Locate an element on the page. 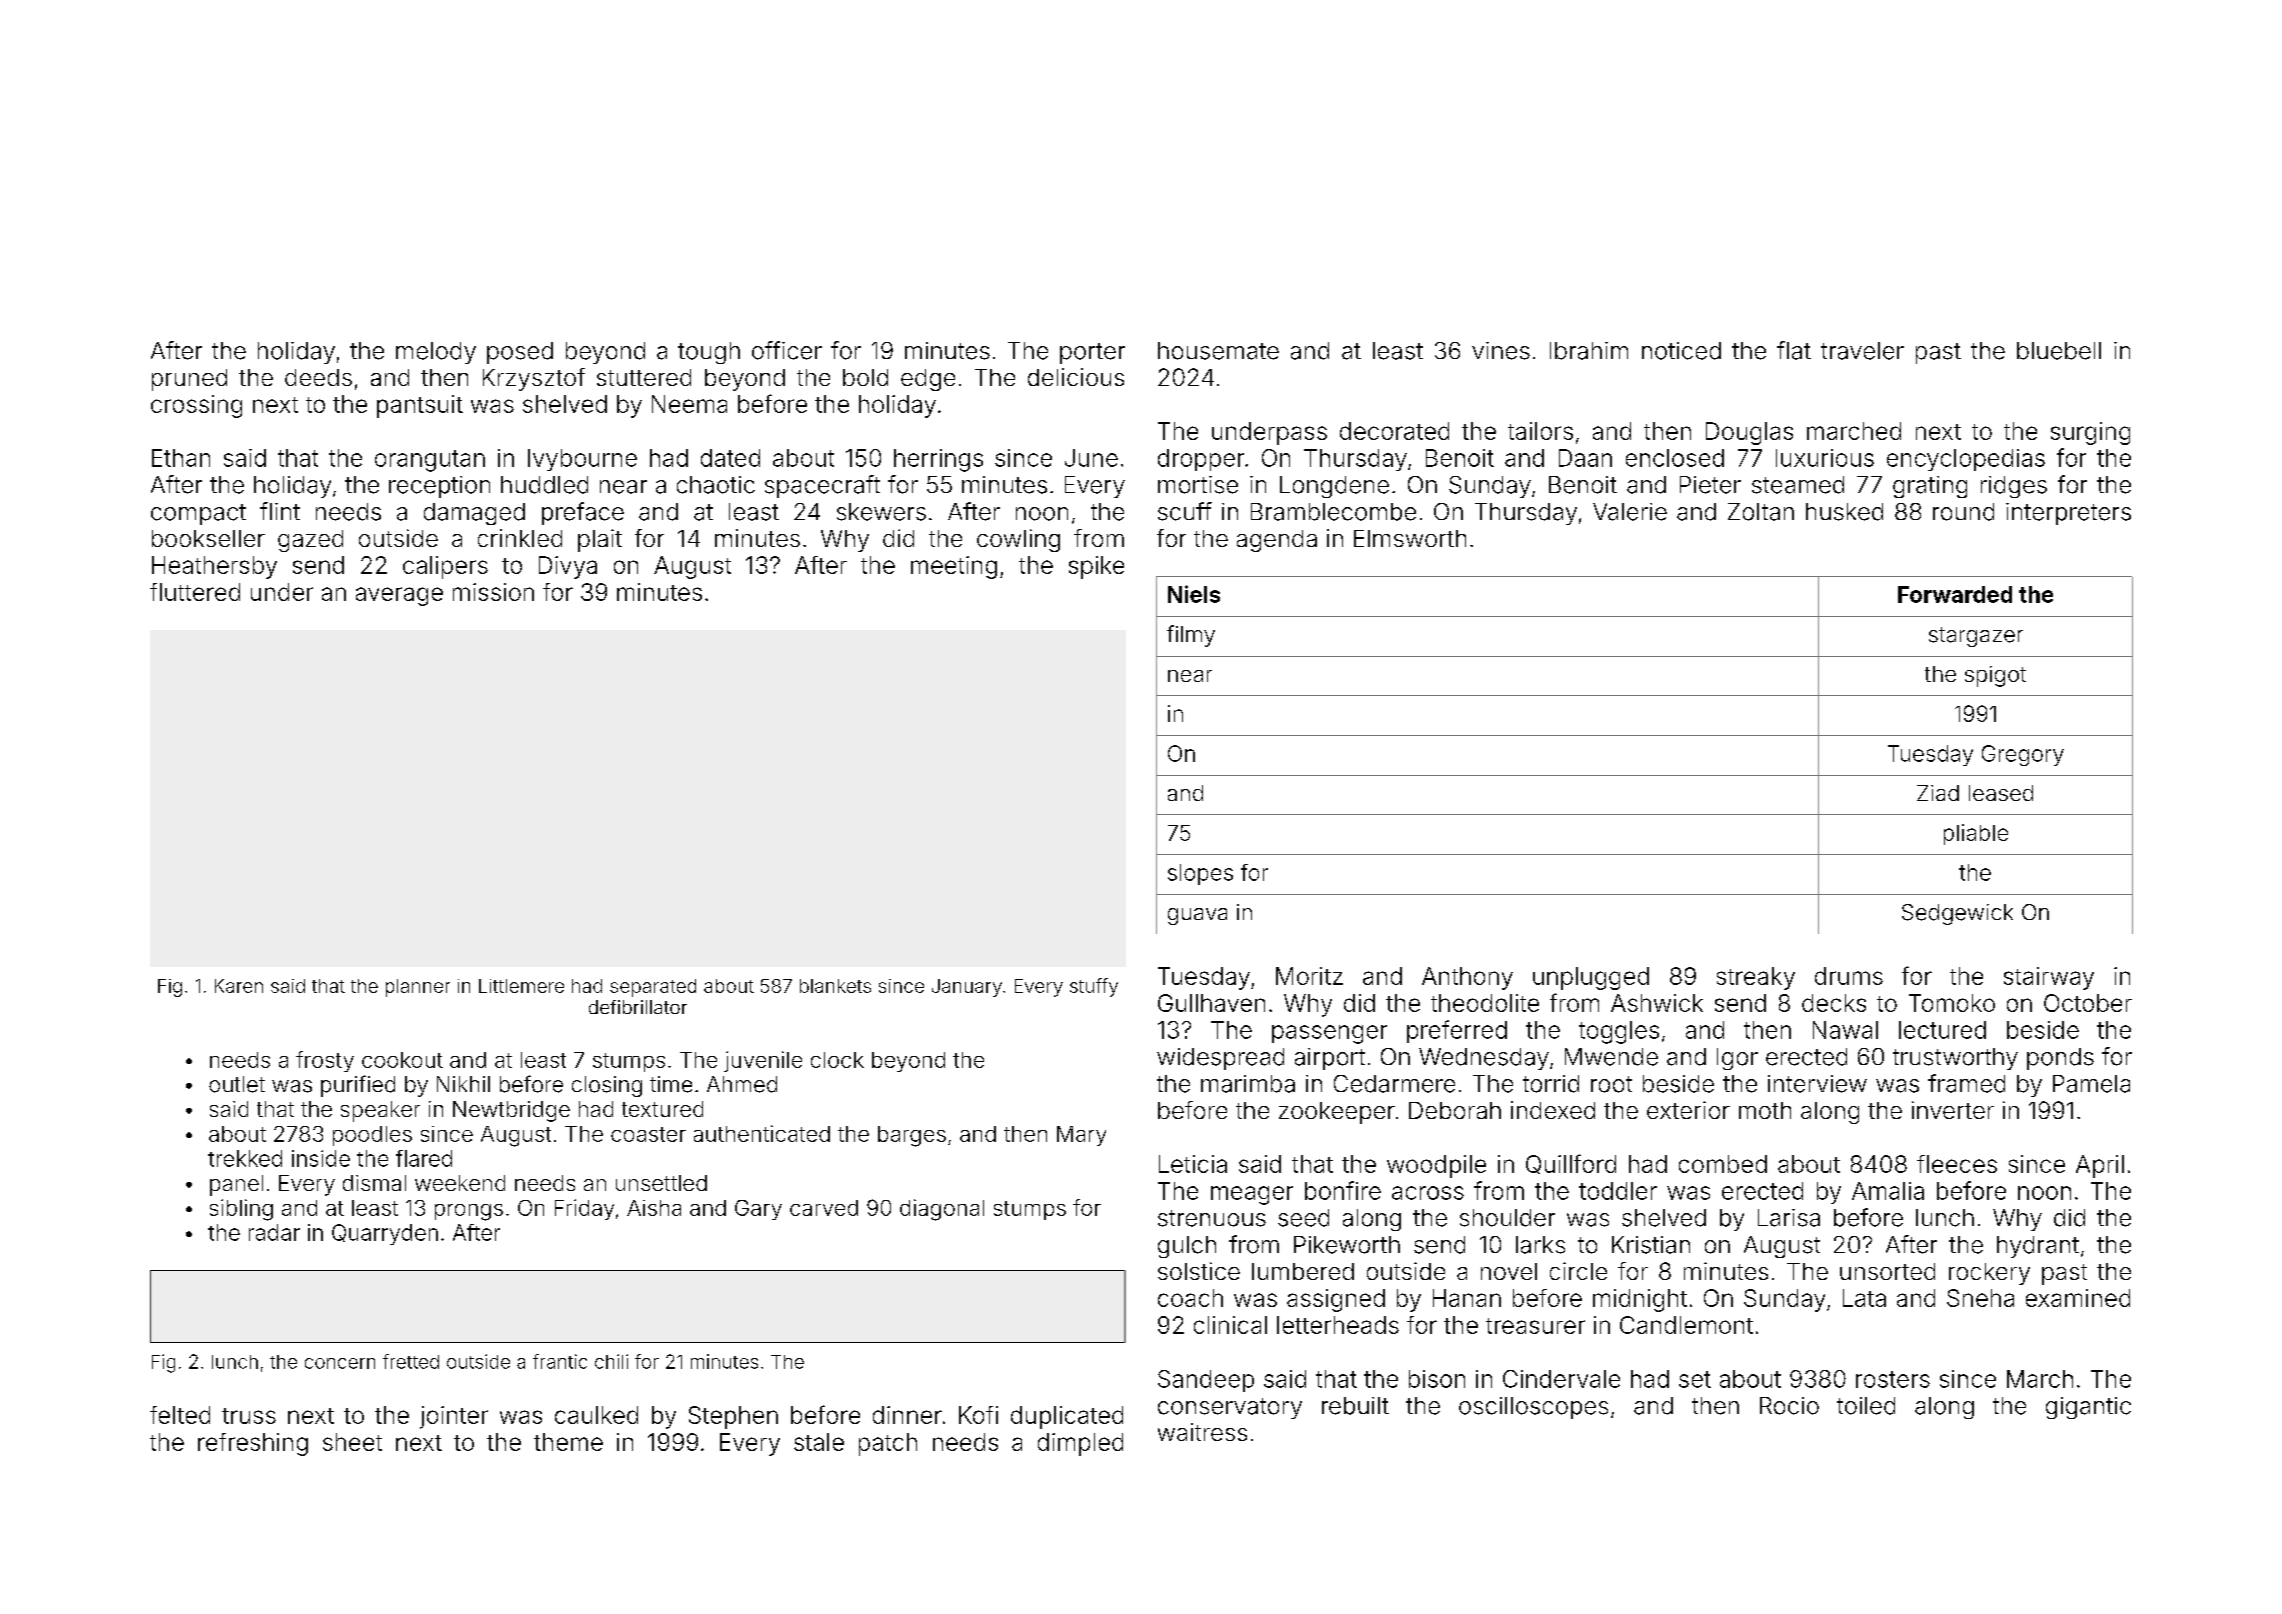  Karen is located at coordinates (239, 986).
